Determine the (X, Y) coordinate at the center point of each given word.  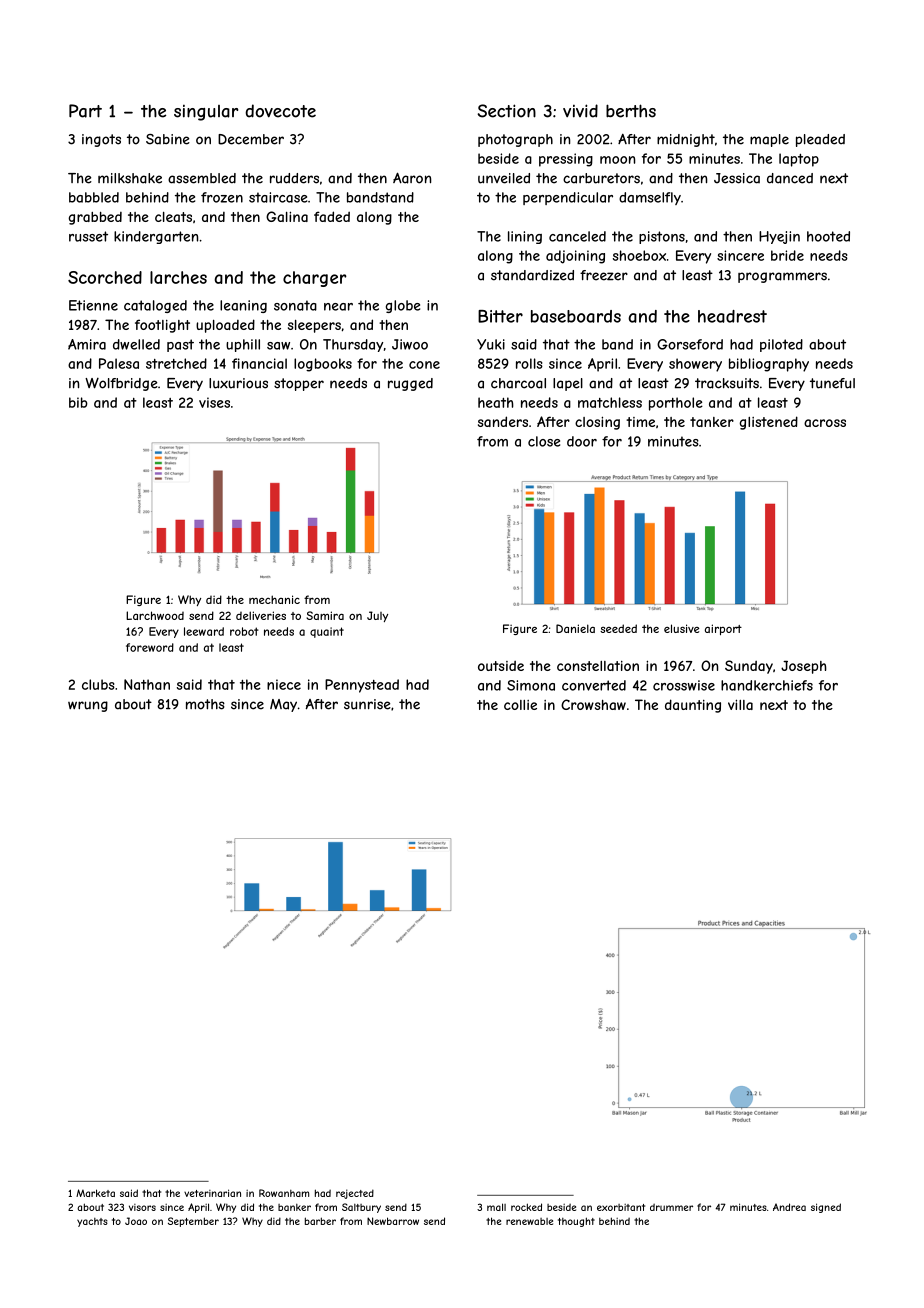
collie (520, 705)
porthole (676, 404)
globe (403, 306)
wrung (88, 706)
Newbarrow (393, 1221)
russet (88, 236)
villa (740, 704)
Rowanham (284, 1193)
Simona (531, 685)
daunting (693, 706)
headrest (732, 316)
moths (205, 704)
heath (496, 402)
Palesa (119, 363)
